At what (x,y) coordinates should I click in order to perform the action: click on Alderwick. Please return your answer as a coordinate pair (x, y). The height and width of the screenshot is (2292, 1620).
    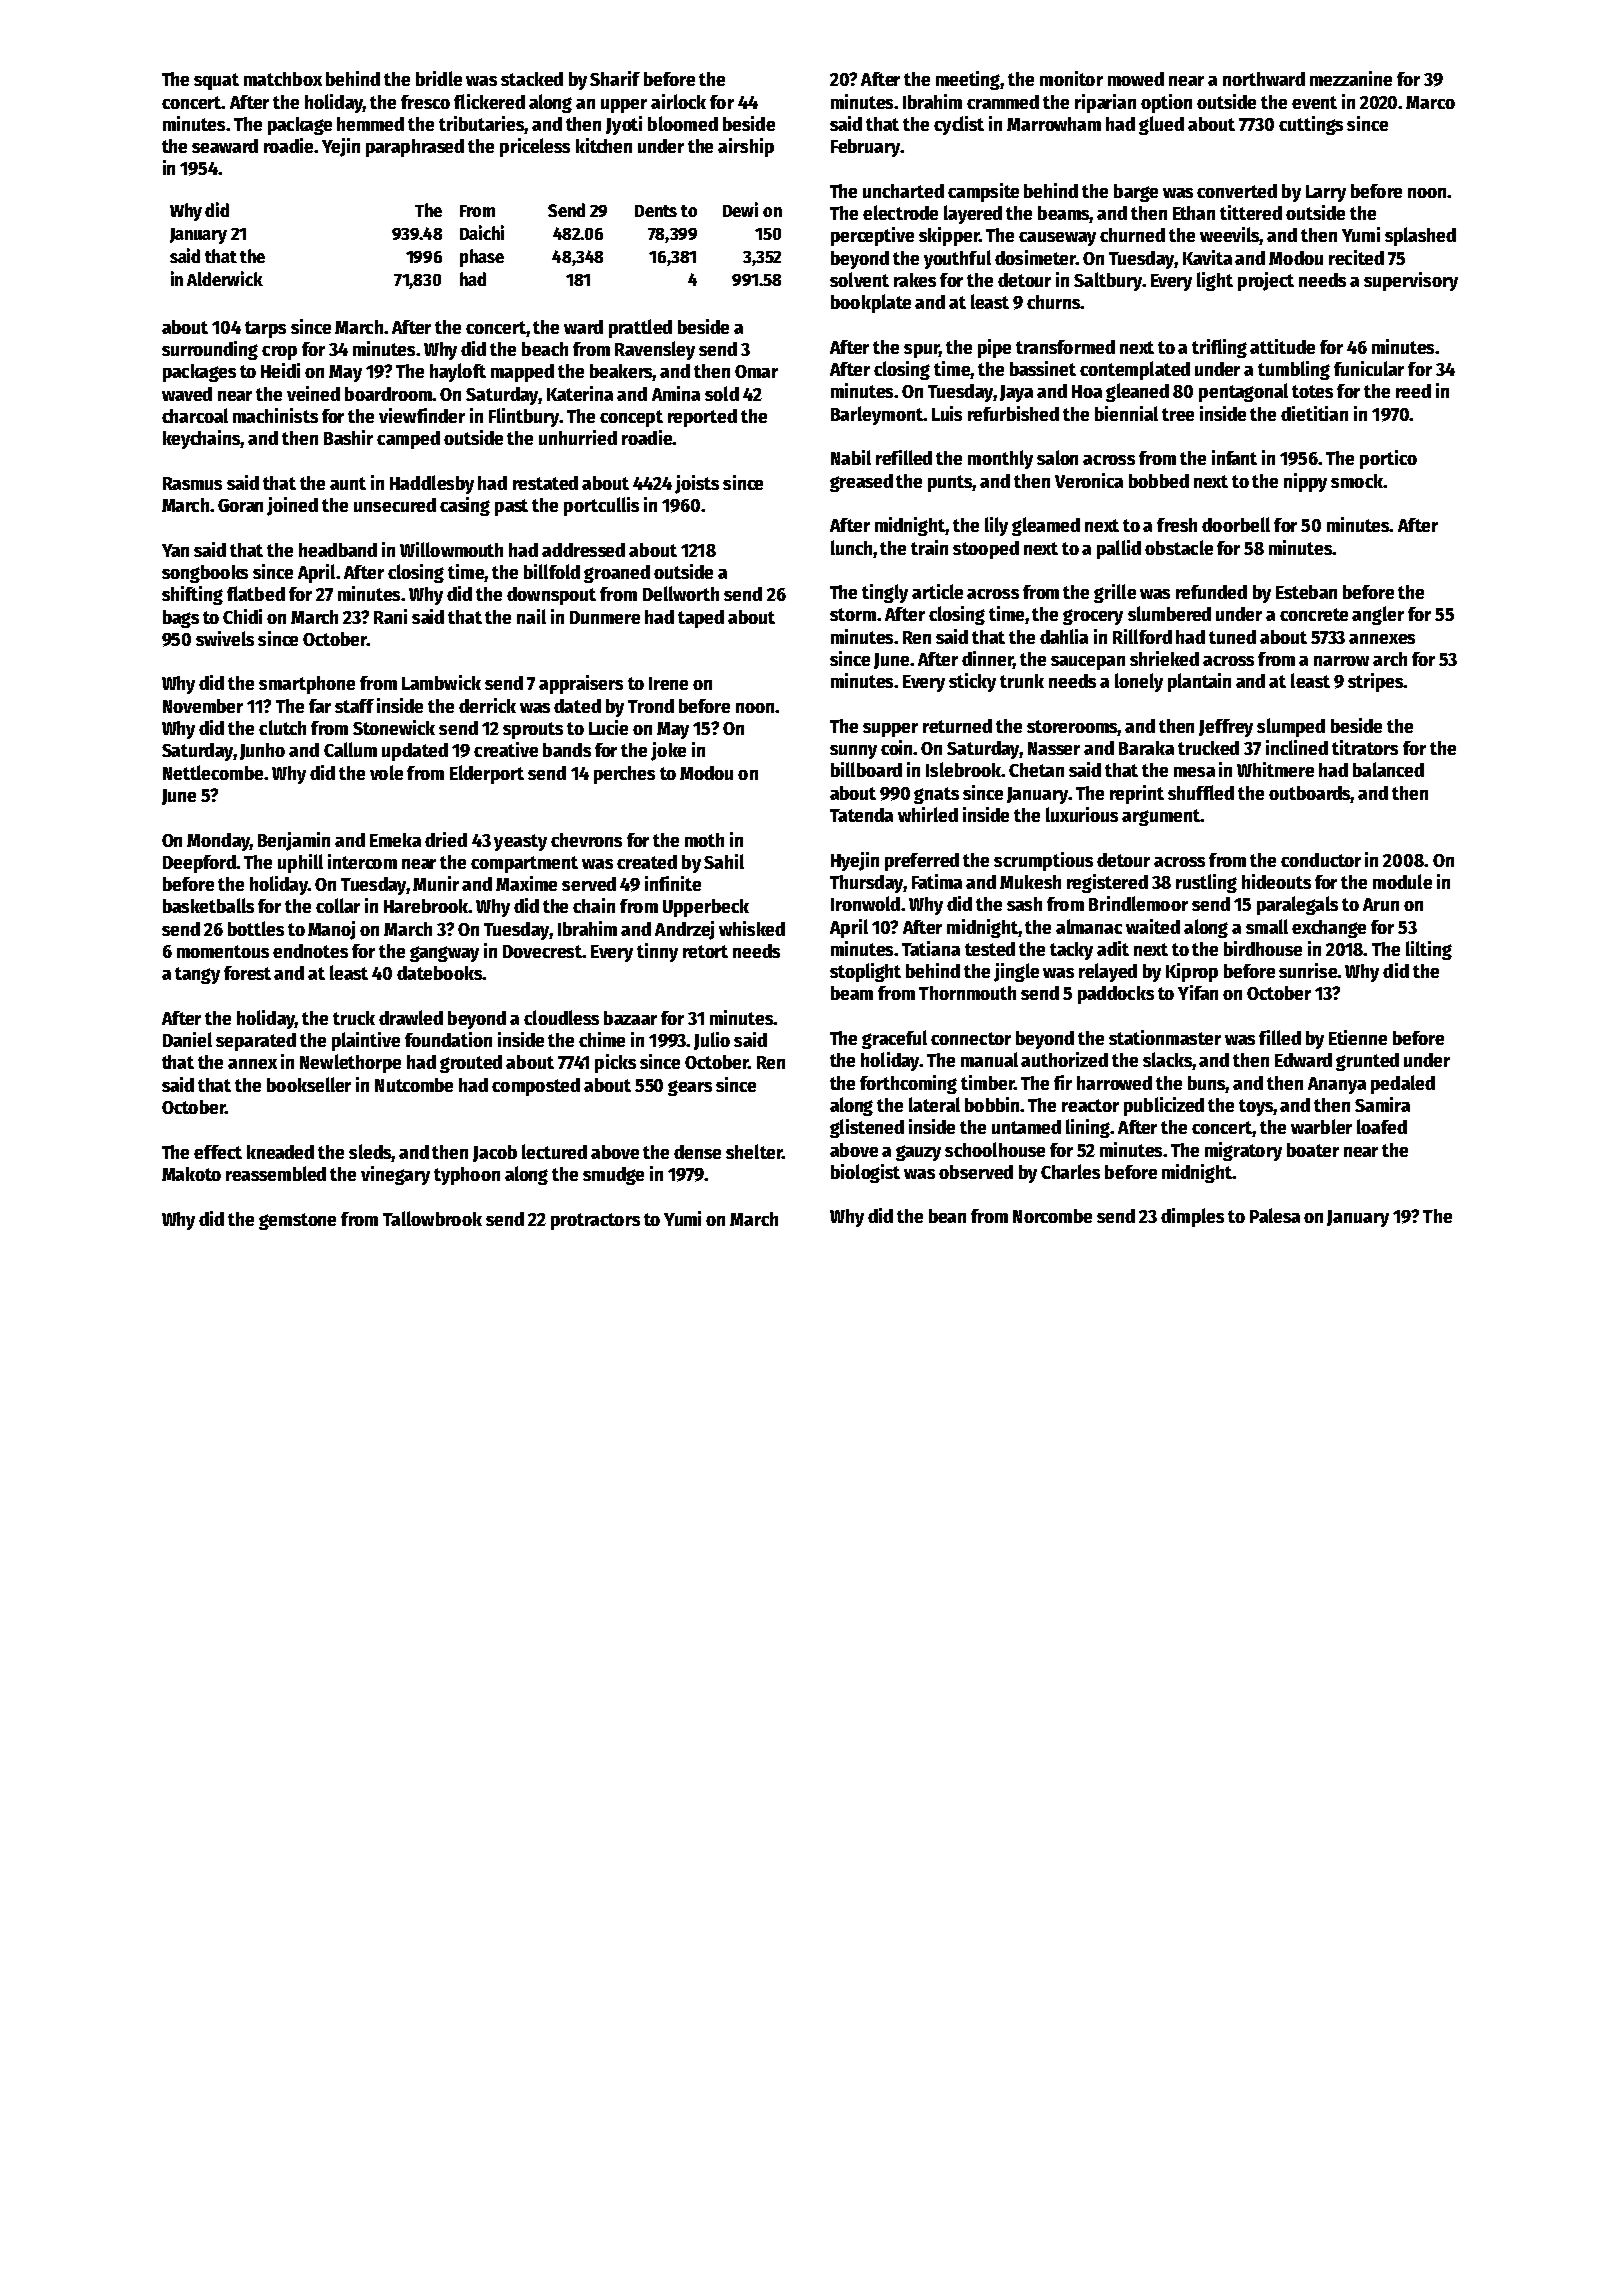
    Looking at the image, I should click on (225, 278).
